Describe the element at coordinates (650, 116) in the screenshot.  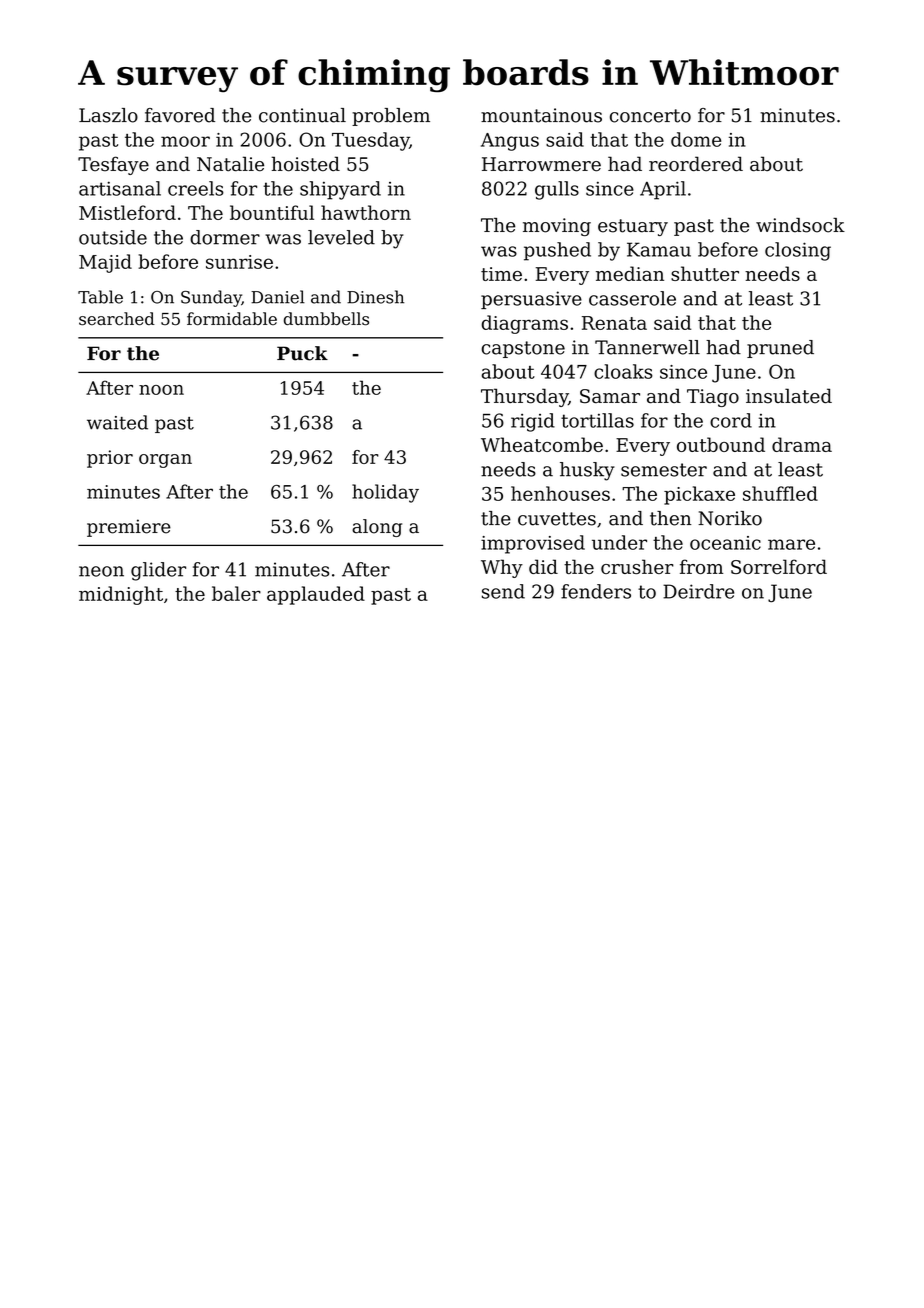
I see `concerto` at that location.
